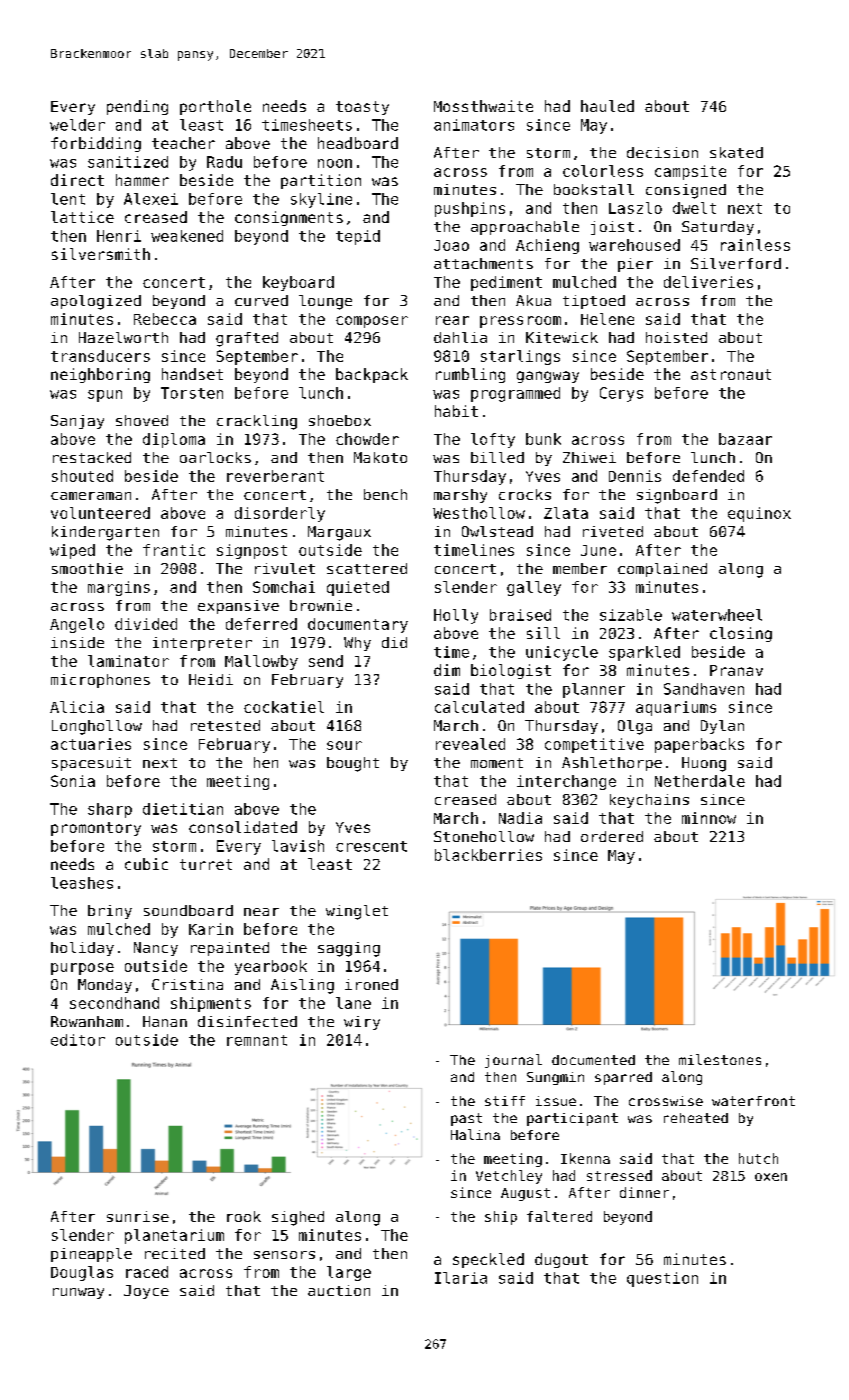 This screenshot has width=849, height=1400. I want to click on ironed, so click(371, 984).
